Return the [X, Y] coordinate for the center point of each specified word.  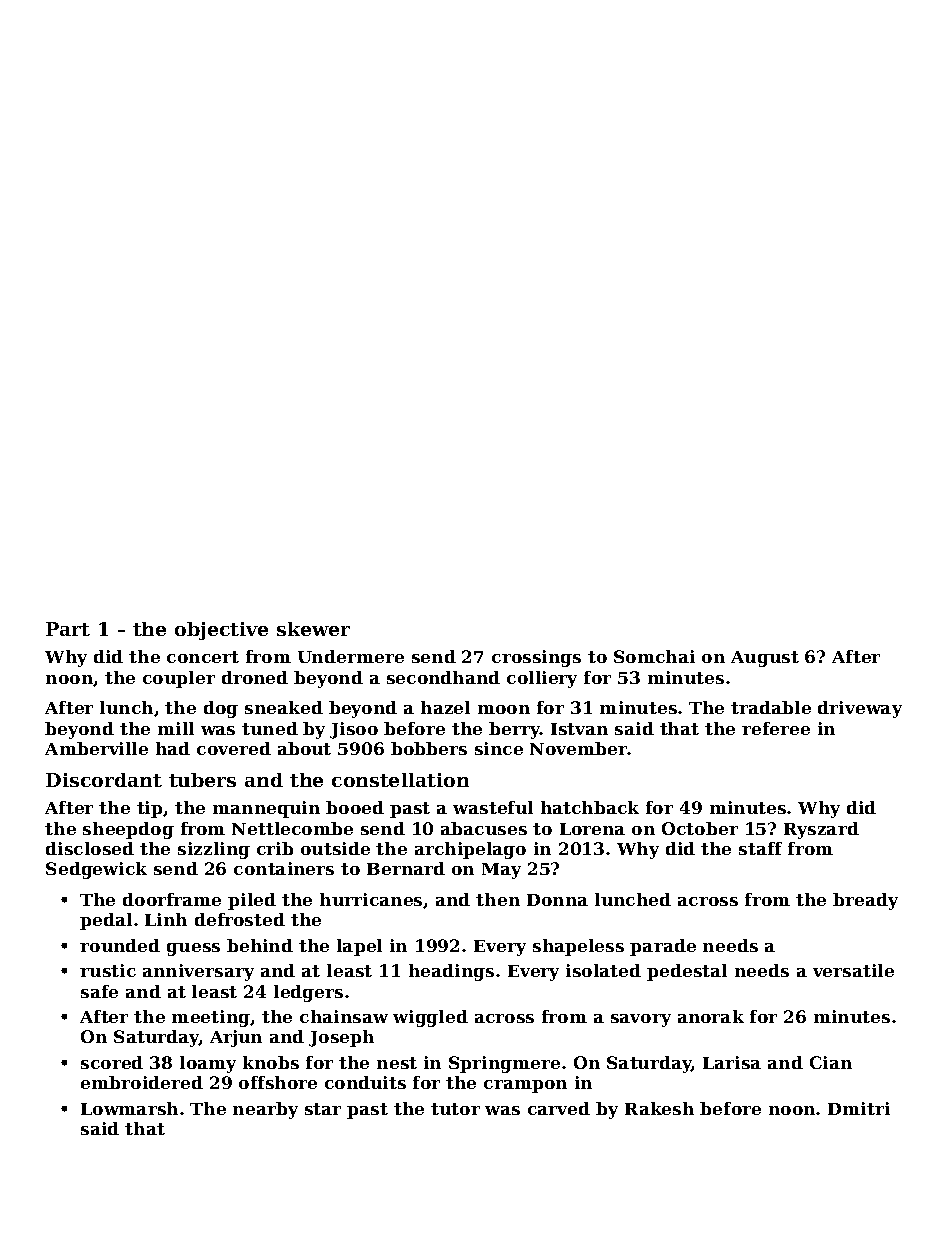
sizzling [214, 850]
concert [203, 657]
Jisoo [354, 730]
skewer [313, 629]
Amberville [96, 748]
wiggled [430, 1018]
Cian [831, 1062]
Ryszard [821, 830]
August [765, 659]
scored [112, 1062]
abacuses [484, 828]
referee [776, 728]
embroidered [142, 1082]
